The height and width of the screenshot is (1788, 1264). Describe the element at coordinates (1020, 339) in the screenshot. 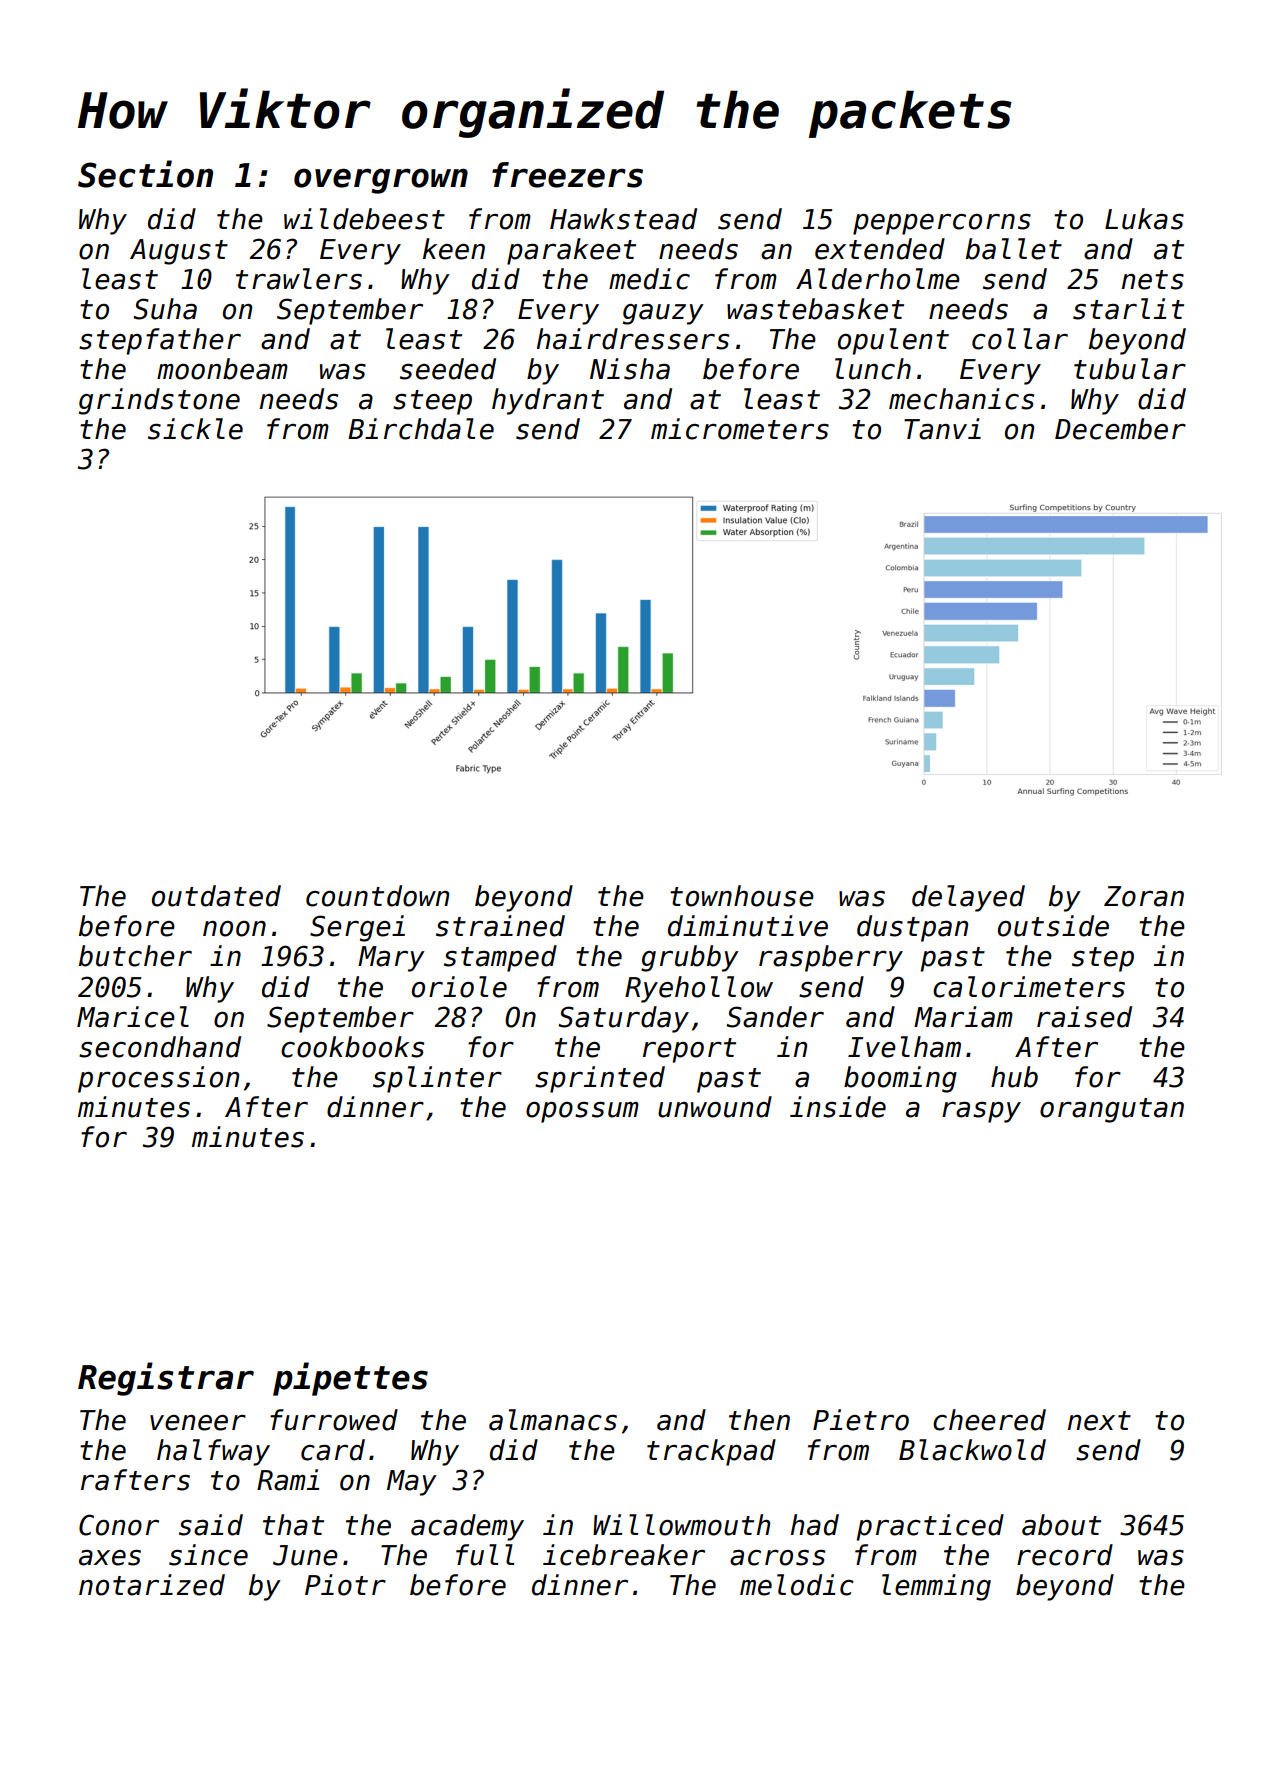

I see `collar` at that location.
